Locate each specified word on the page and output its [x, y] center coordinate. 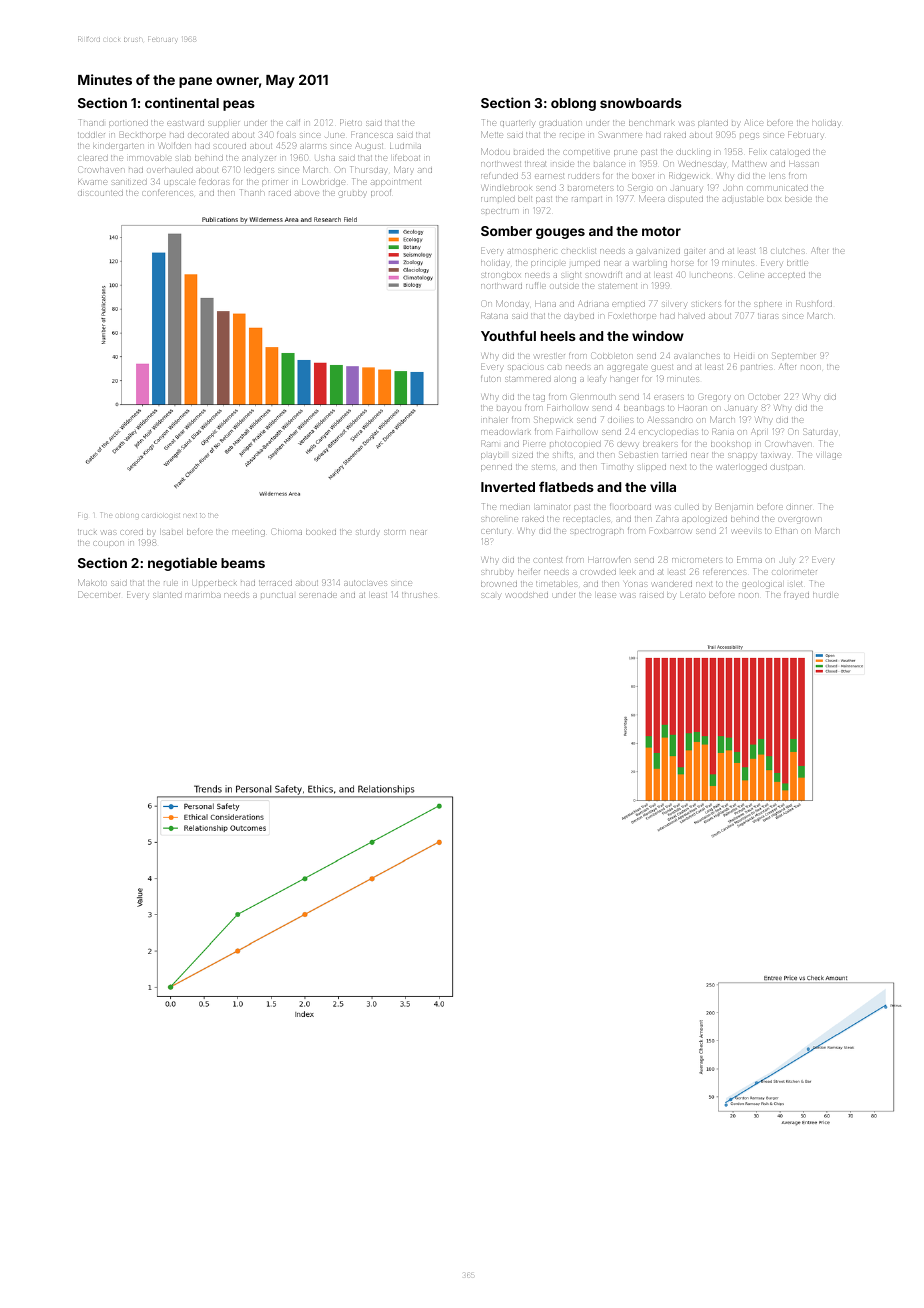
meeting [248, 533]
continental [182, 102]
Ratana [494, 316]
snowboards [641, 103]
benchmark [652, 123]
